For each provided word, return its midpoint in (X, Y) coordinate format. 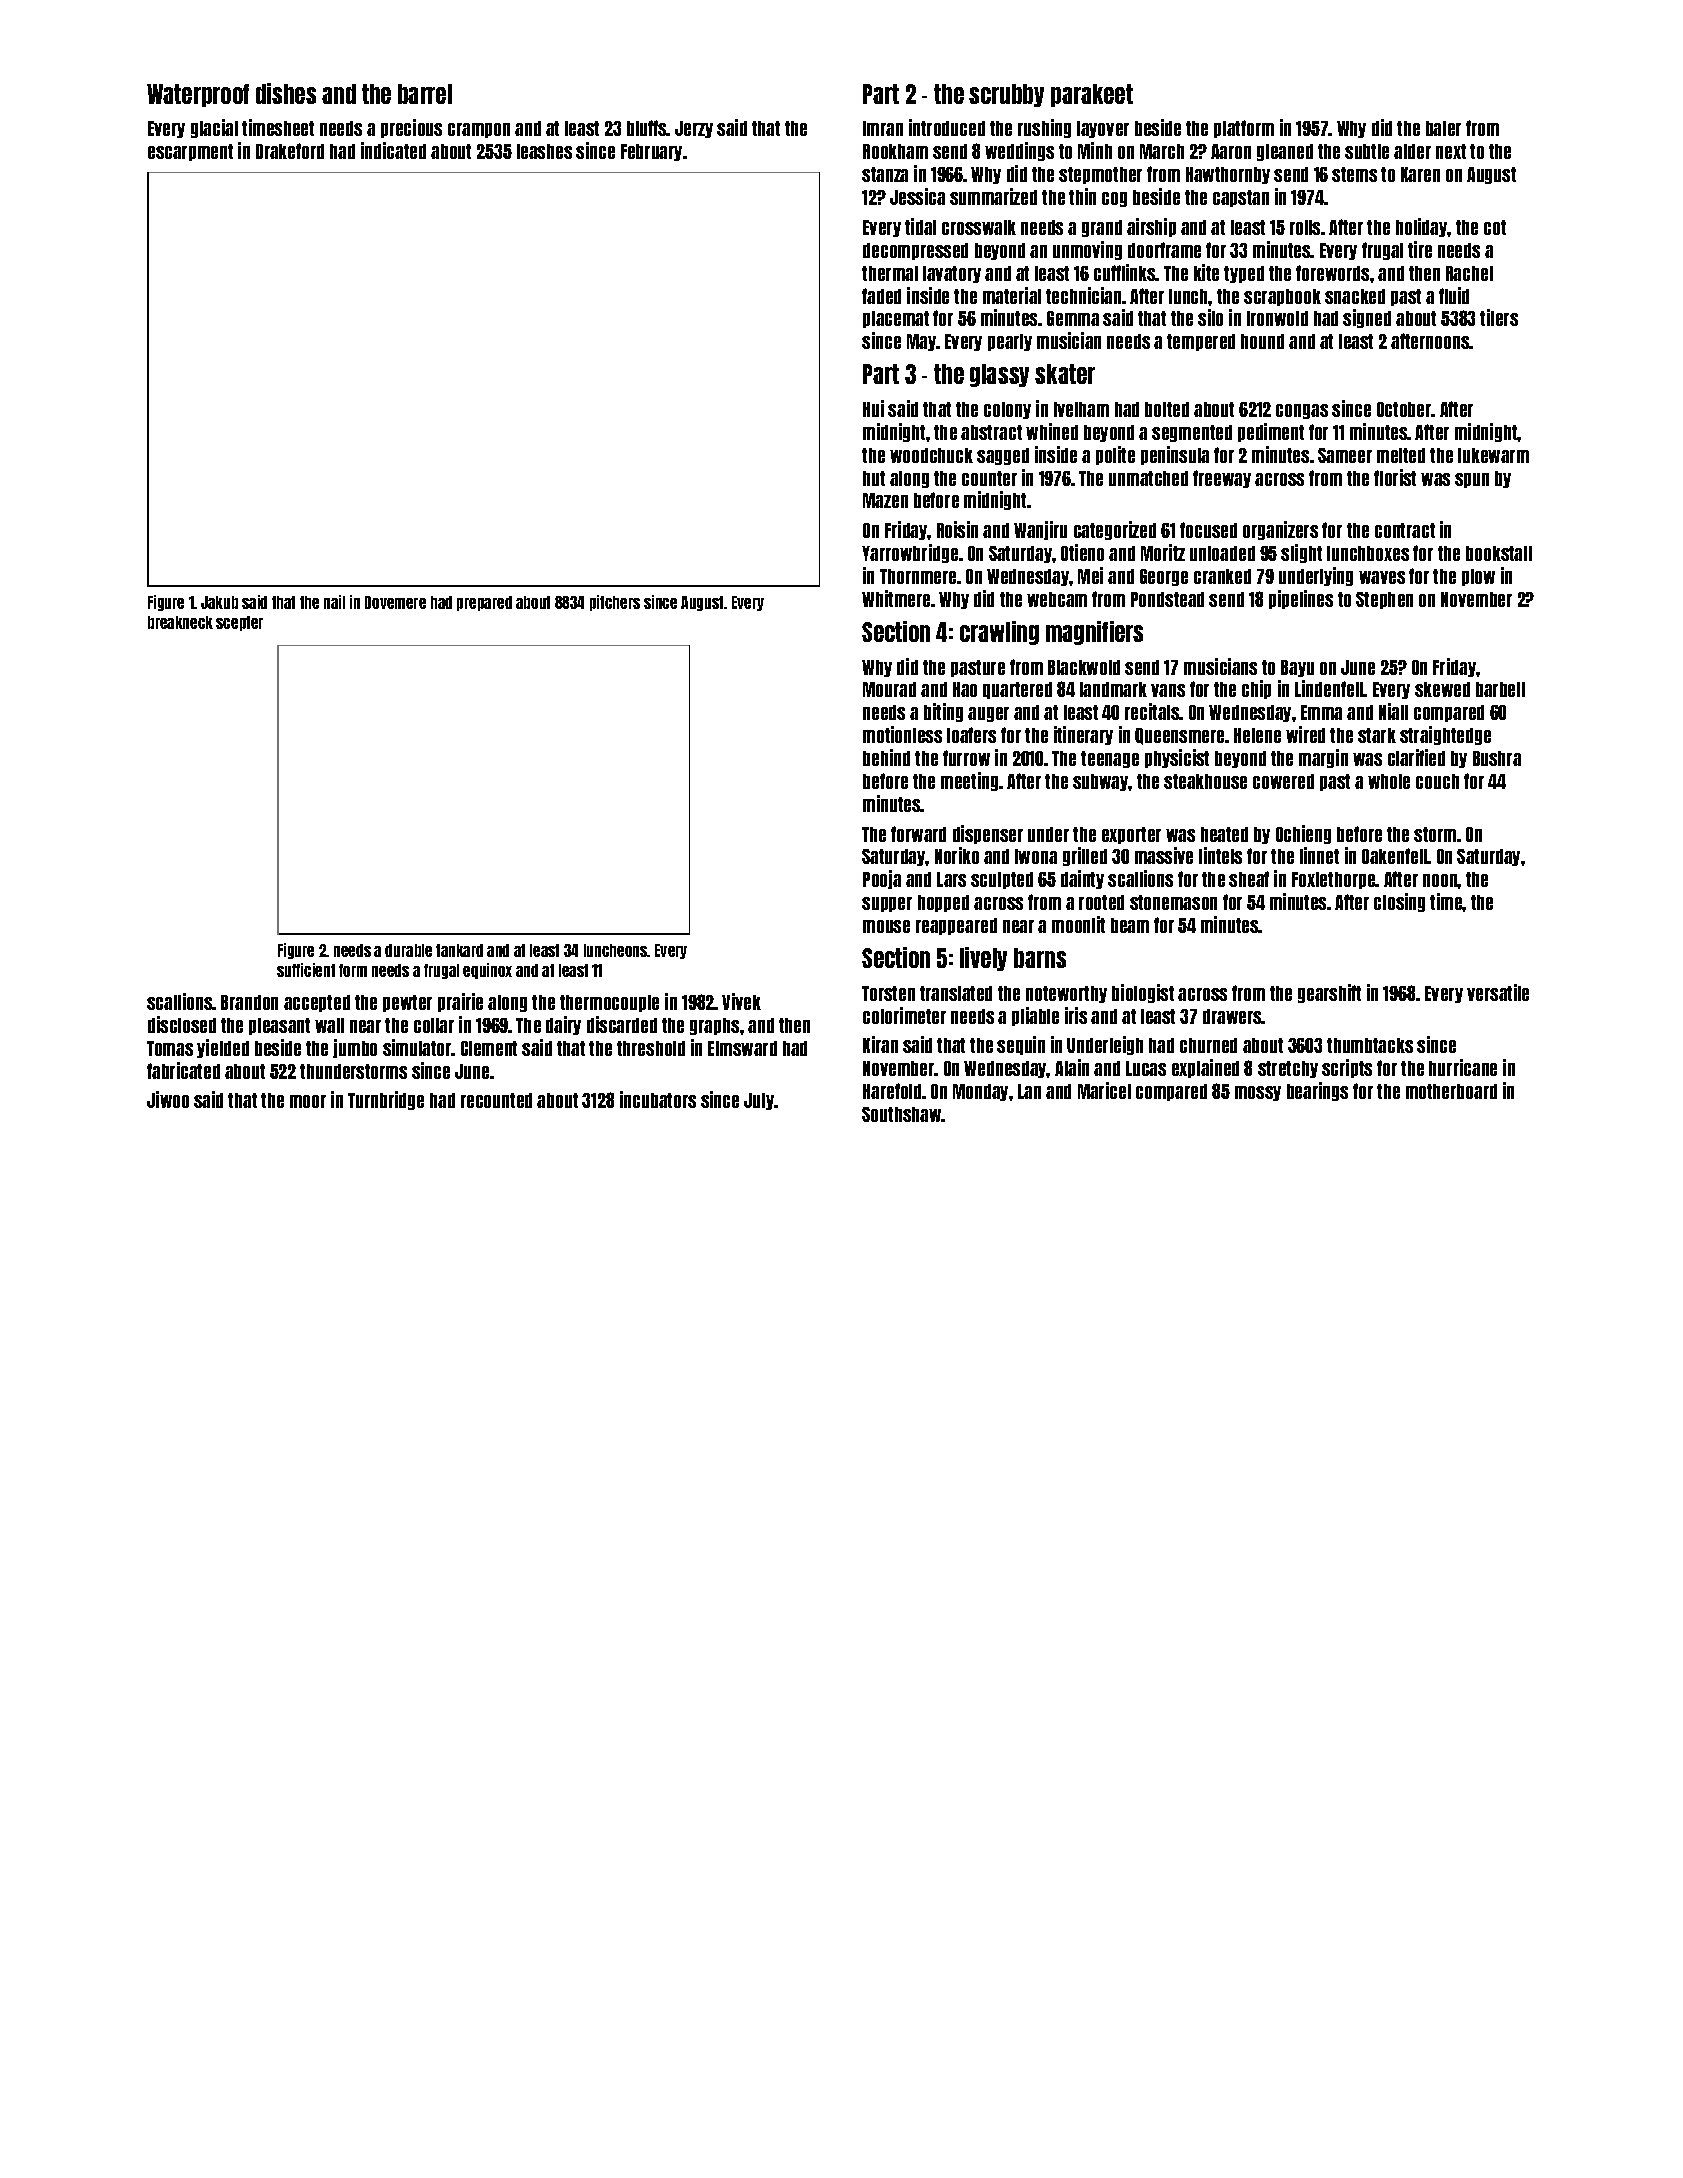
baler (1443, 128)
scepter (239, 623)
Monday (980, 1092)
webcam (1057, 599)
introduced (947, 127)
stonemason (1173, 902)
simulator (417, 1047)
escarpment (190, 152)
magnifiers (1094, 633)
